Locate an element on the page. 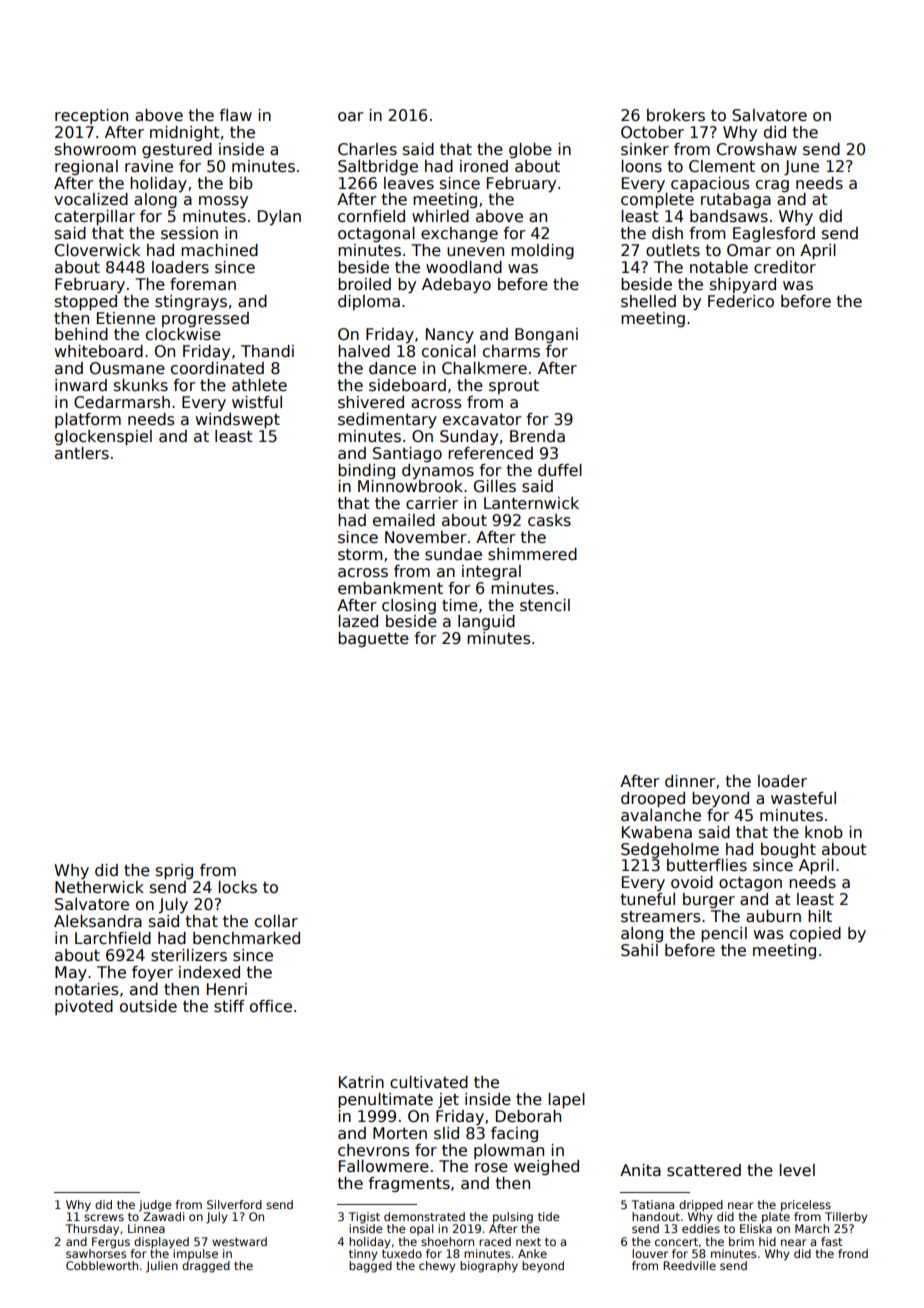  Bongani is located at coordinates (546, 335).
